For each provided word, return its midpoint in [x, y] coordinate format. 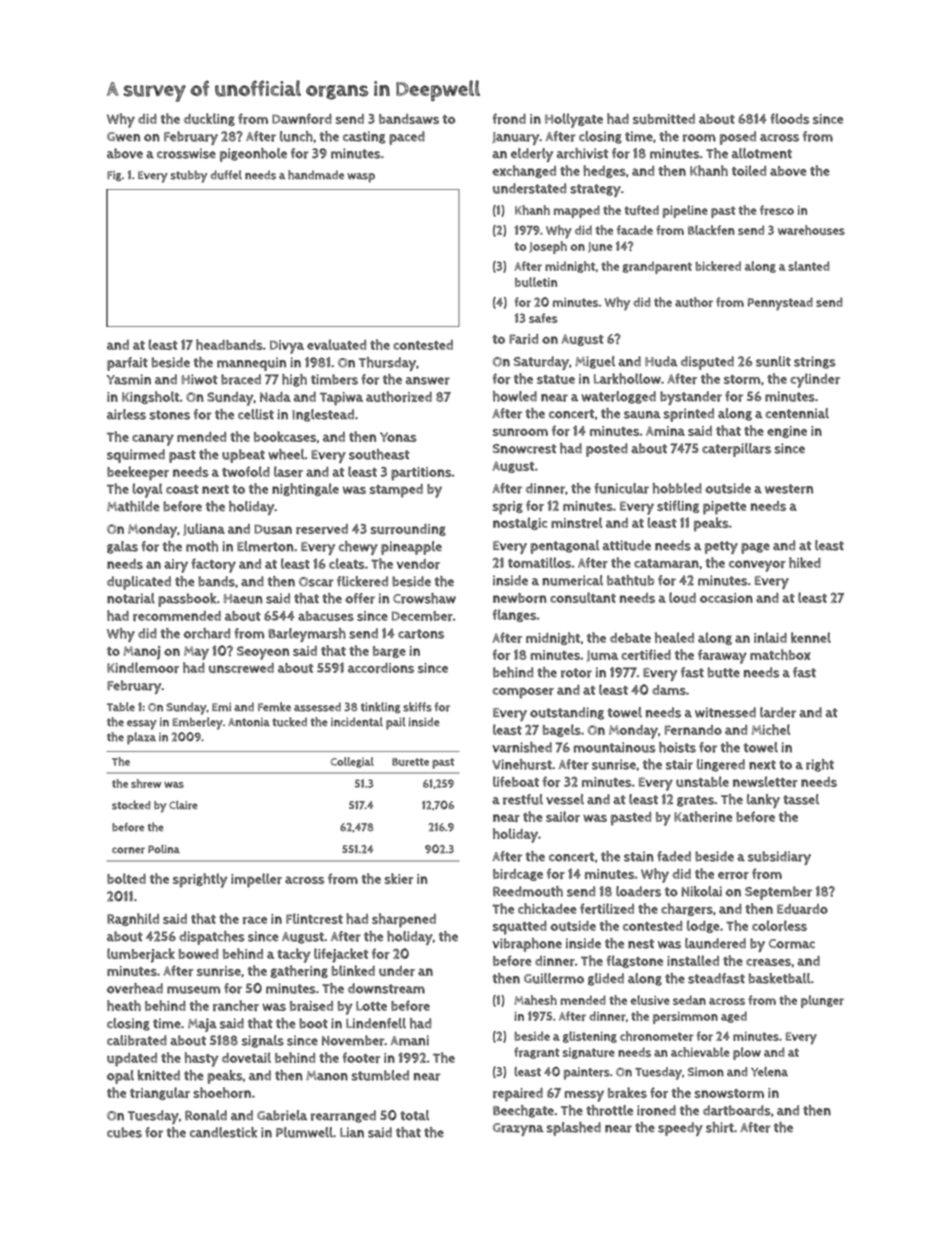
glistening [590, 1037]
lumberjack [141, 955]
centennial [797, 413]
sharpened [404, 920]
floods [789, 118]
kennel [811, 637]
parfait [127, 364]
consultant [583, 597]
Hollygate [574, 120]
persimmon [685, 1017]
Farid [523, 339]
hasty [202, 1059]
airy [176, 566]
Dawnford [302, 118]
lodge [703, 926]
